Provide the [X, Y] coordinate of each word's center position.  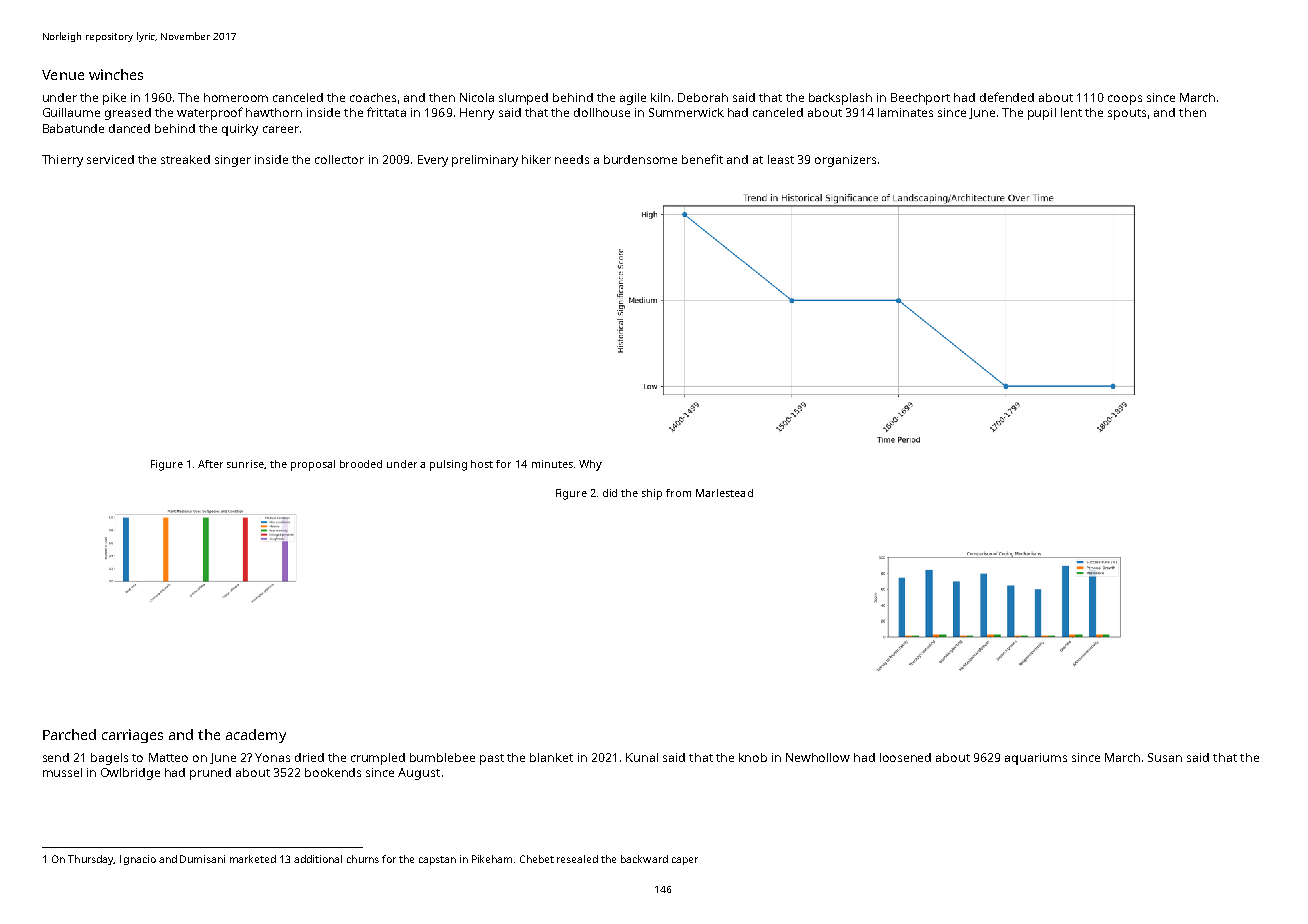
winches [116, 74]
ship [652, 494]
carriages [132, 736]
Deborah [703, 97]
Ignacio [138, 860]
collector [339, 159]
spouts [1127, 114]
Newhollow [818, 757]
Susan [1165, 757]
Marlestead [724, 493]
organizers [845, 161]
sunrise [246, 464]
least [781, 159]
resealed [577, 859]
